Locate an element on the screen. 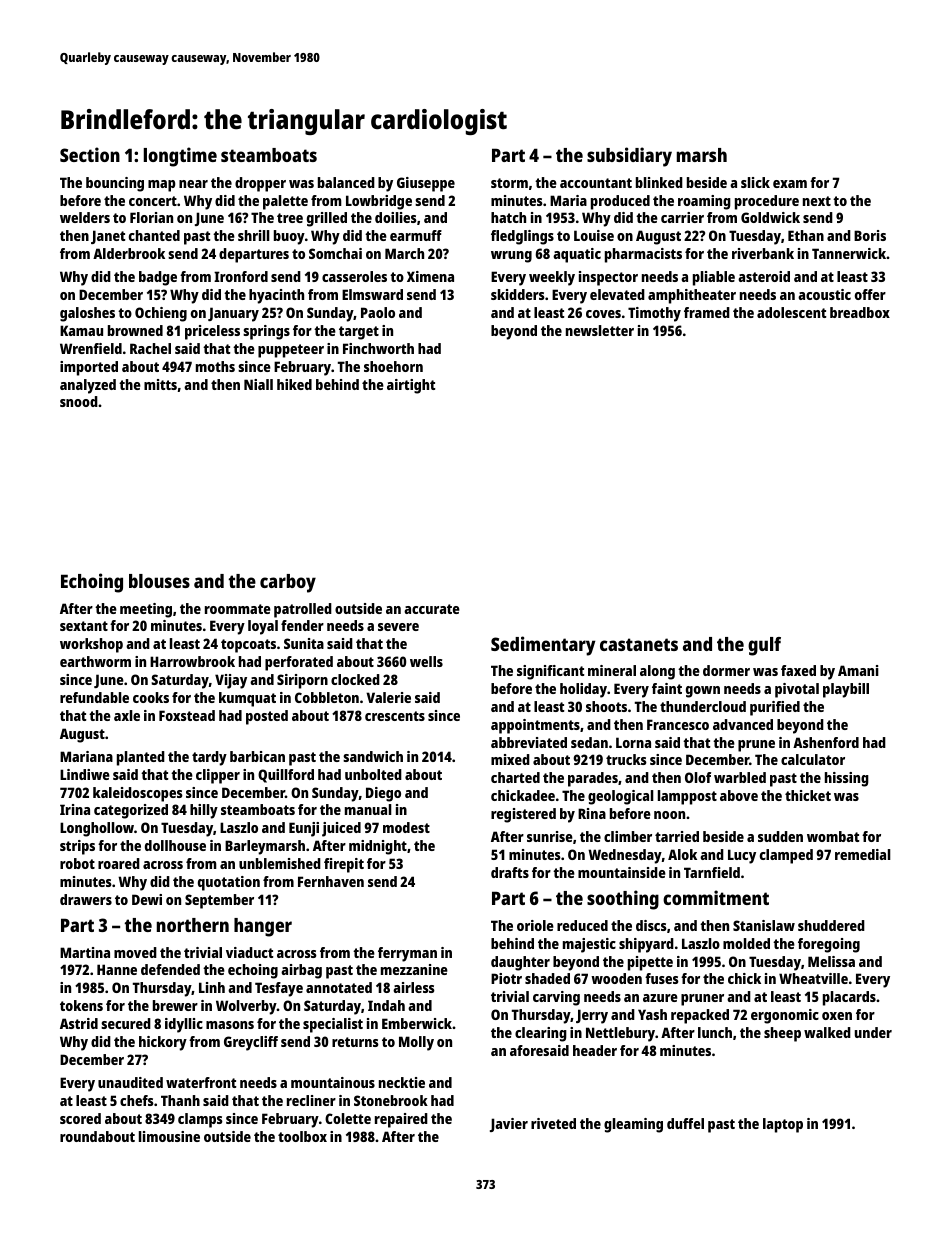 This screenshot has height=1233, width=952. Giuseppe is located at coordinates (426, 184).
